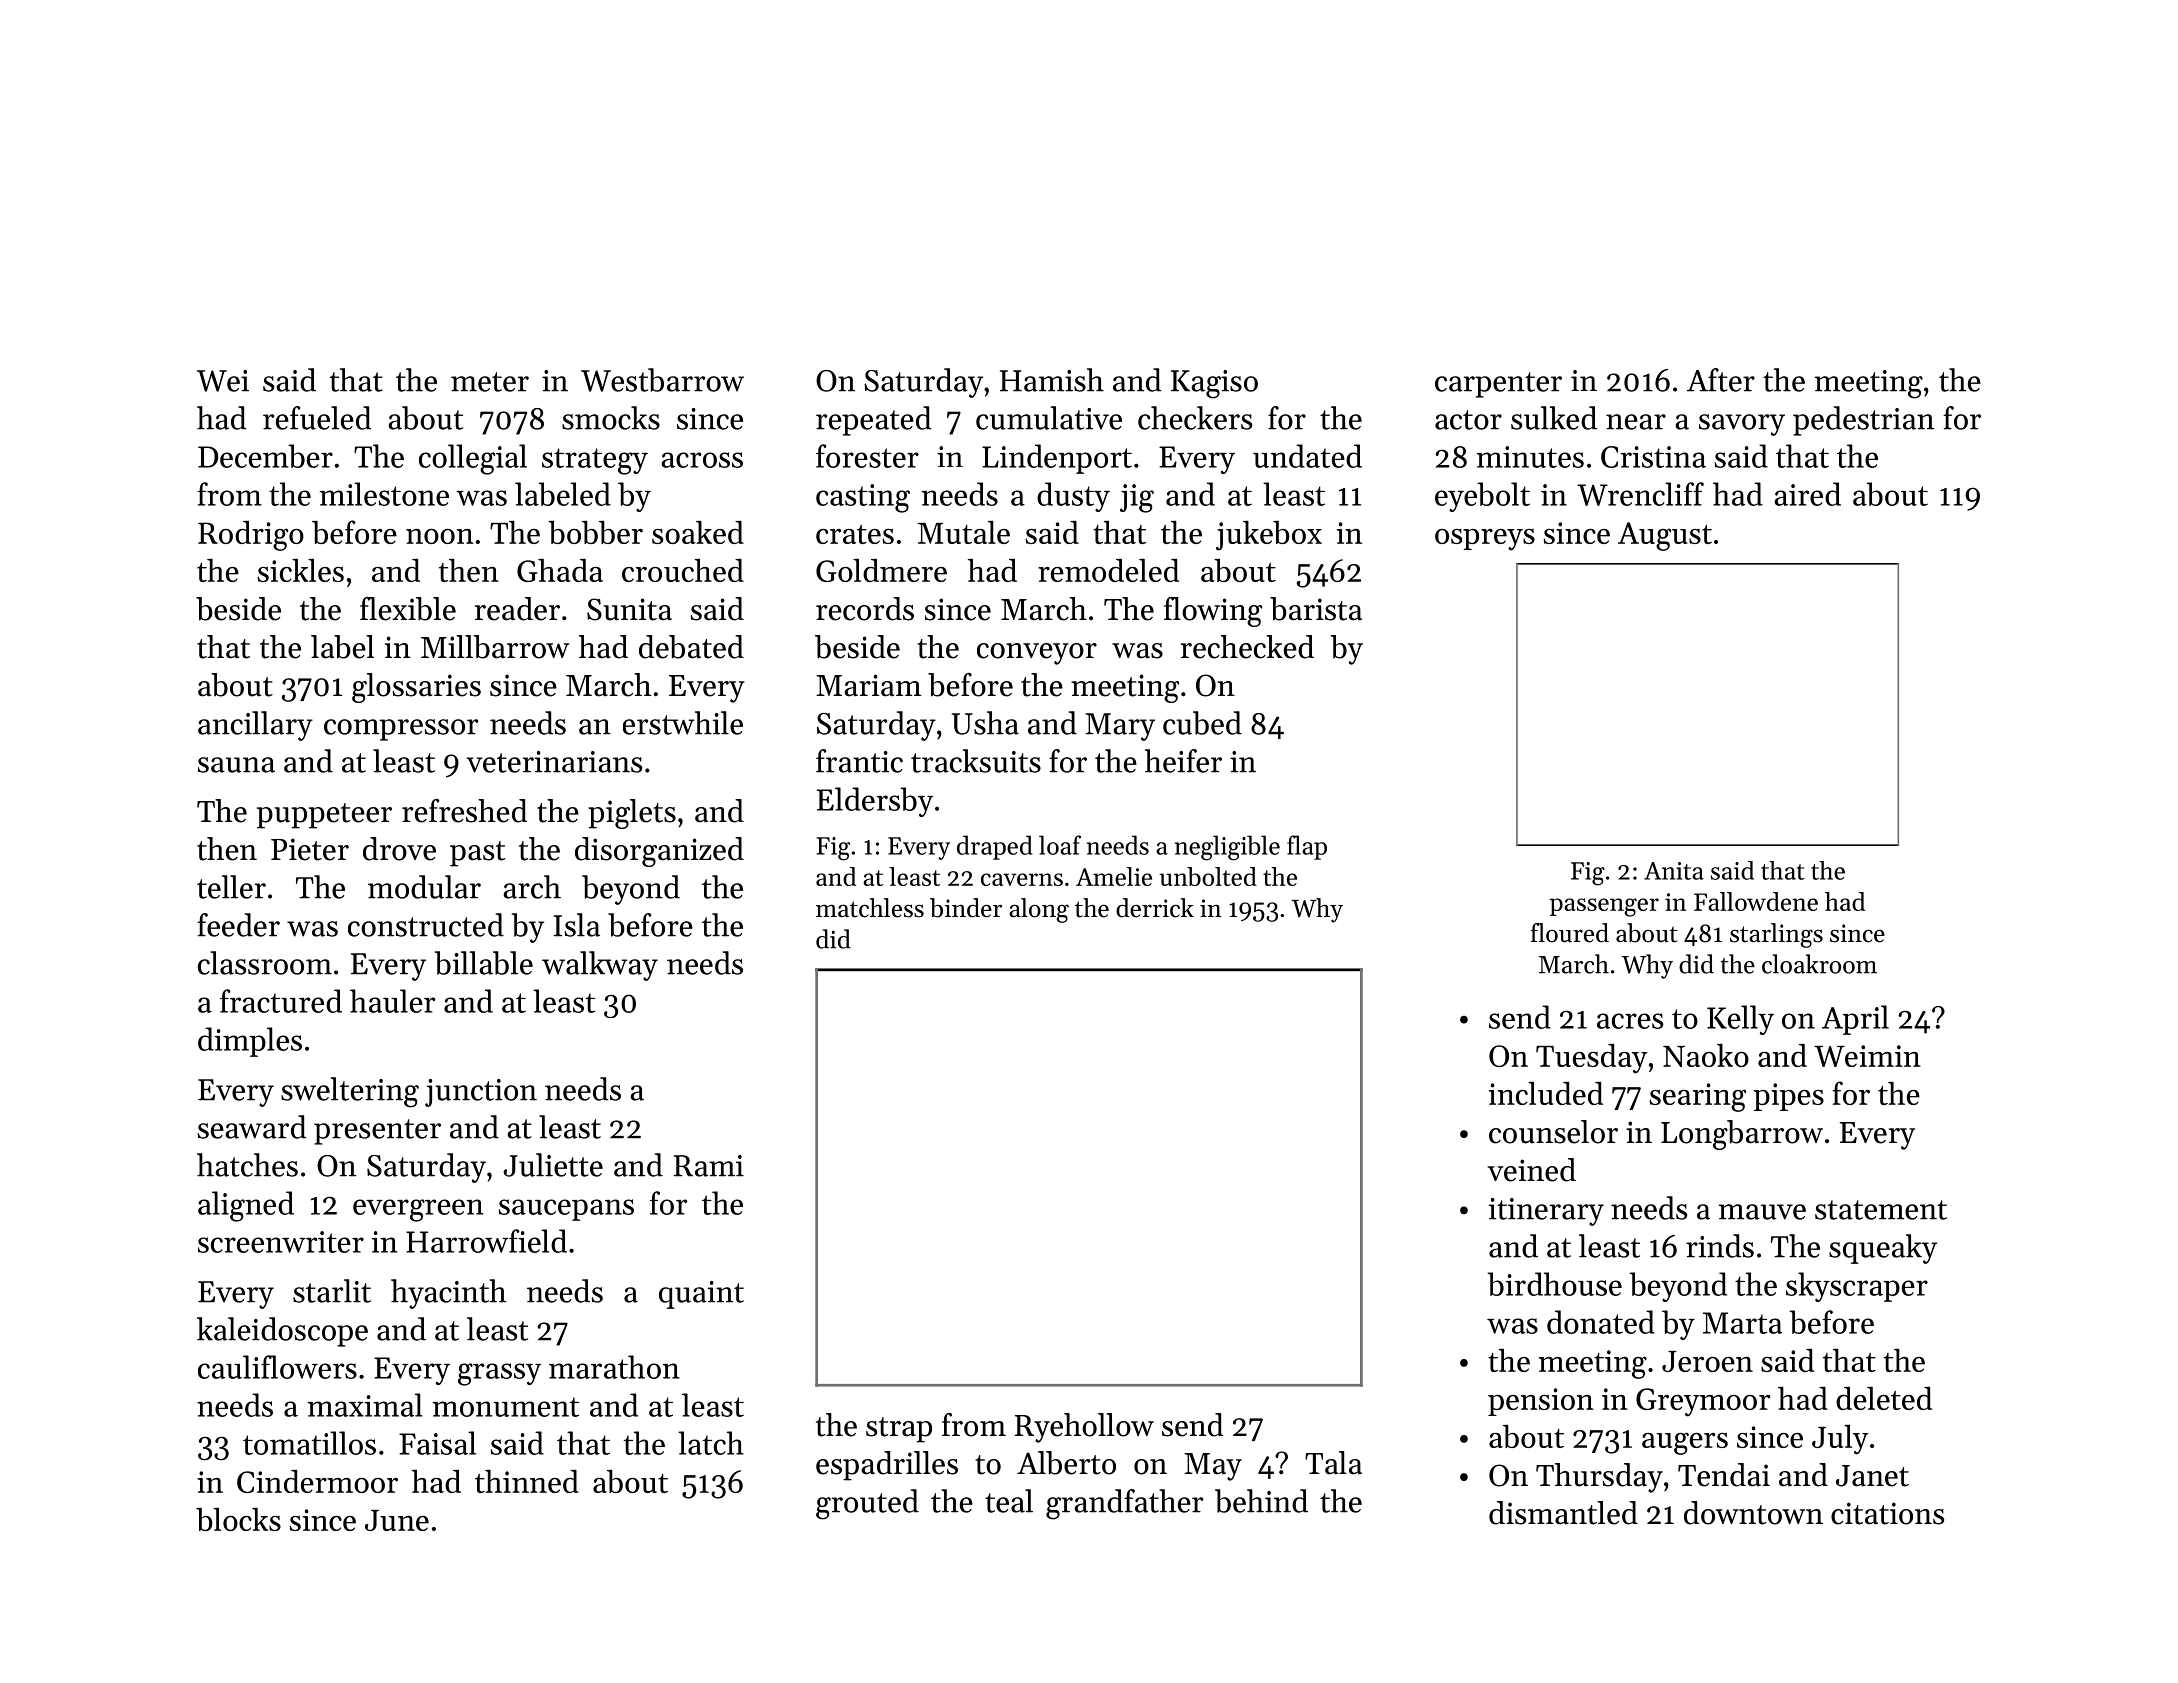  I want to click on sauna, so click(236, 765).
